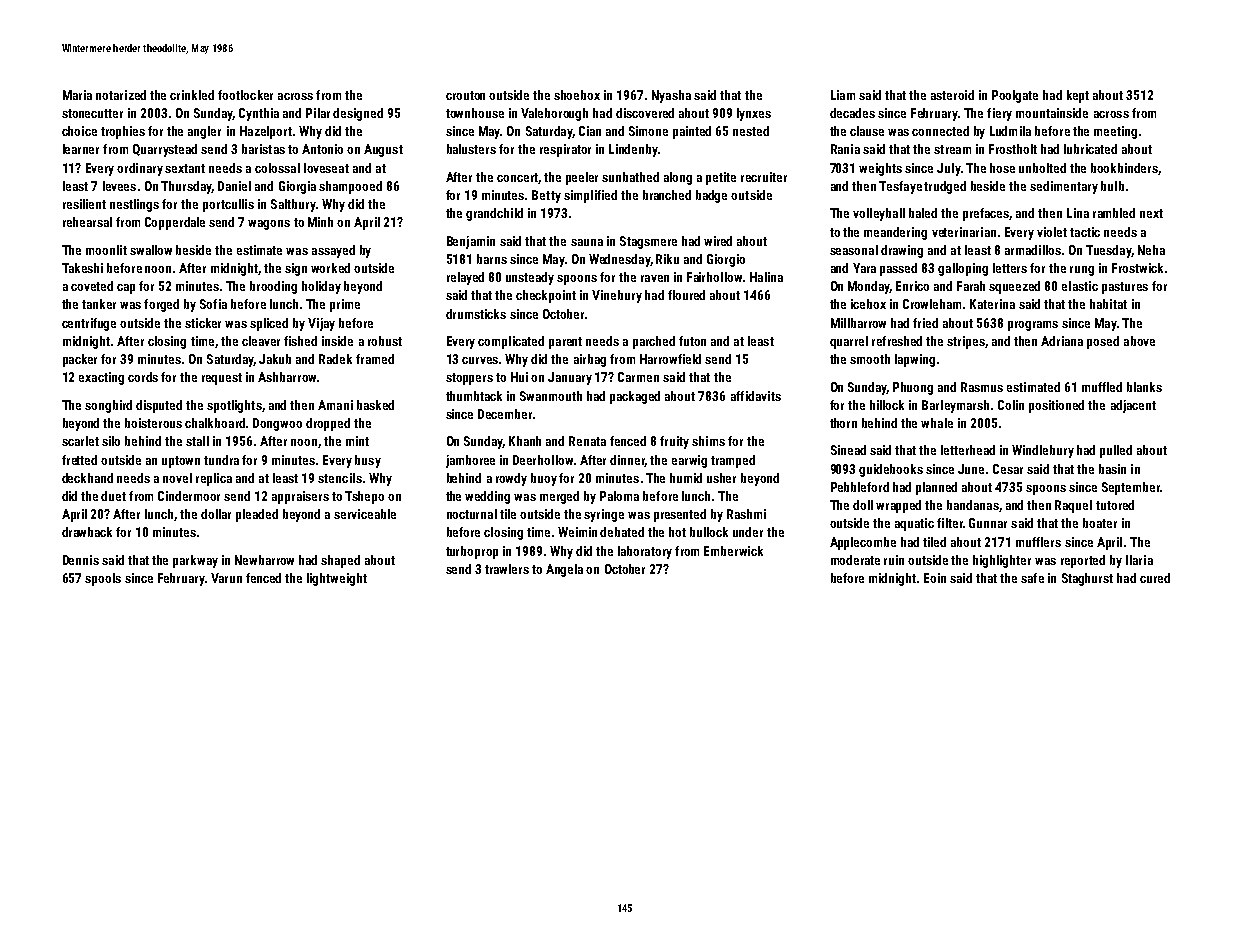  I want to click on posed, so click(1103, 342).
